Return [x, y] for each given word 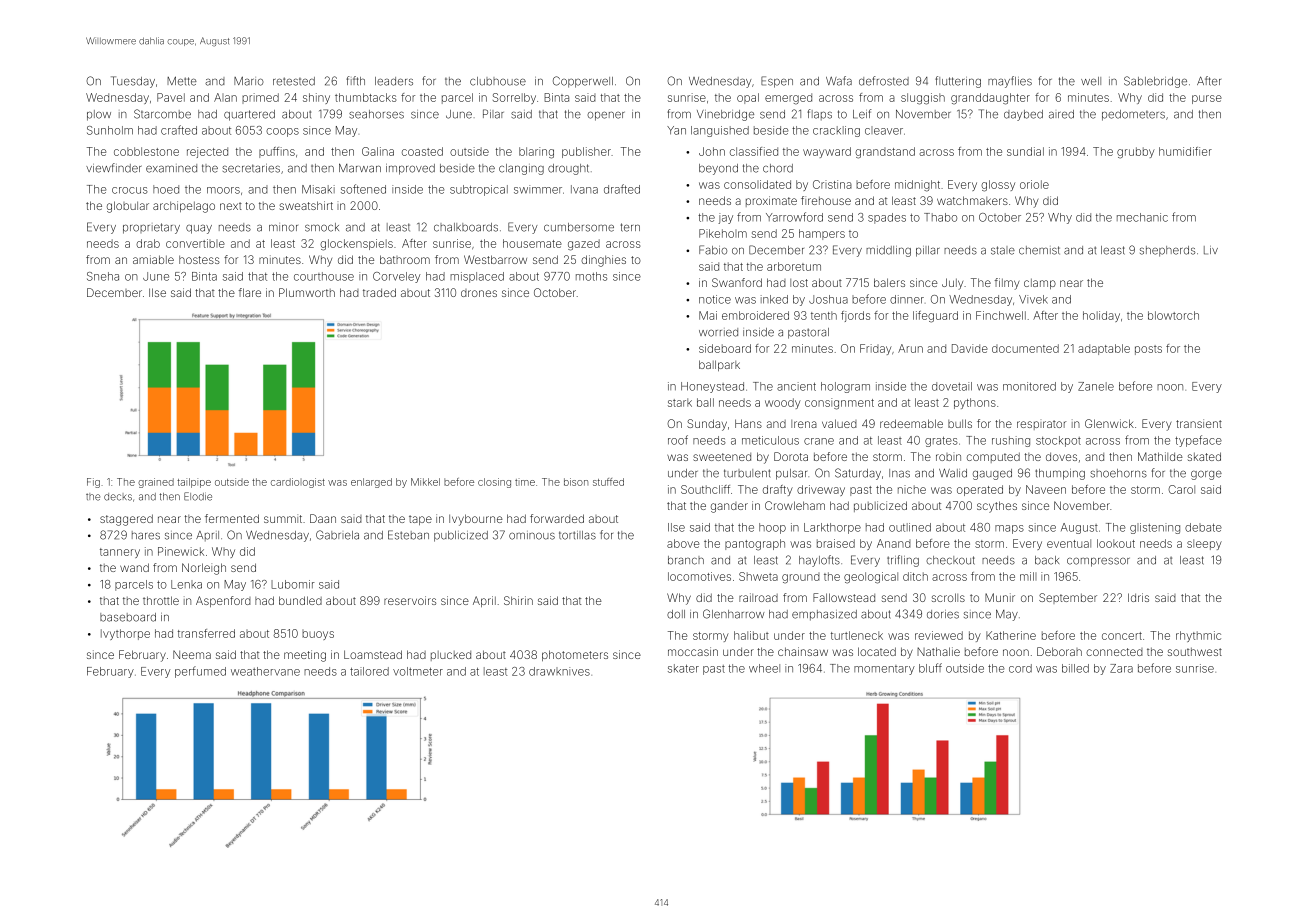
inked [774, 299]
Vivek [1033, 299]
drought [568, 169]
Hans [748, 423]
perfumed [200, 672]
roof [678, 440]
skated [1204, 456]
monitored [1029, 386]
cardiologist [298, 483]
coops [282, 132]
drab [148, 243]
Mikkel [425, 482]
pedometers [1133, 115]
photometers [575, 655]
